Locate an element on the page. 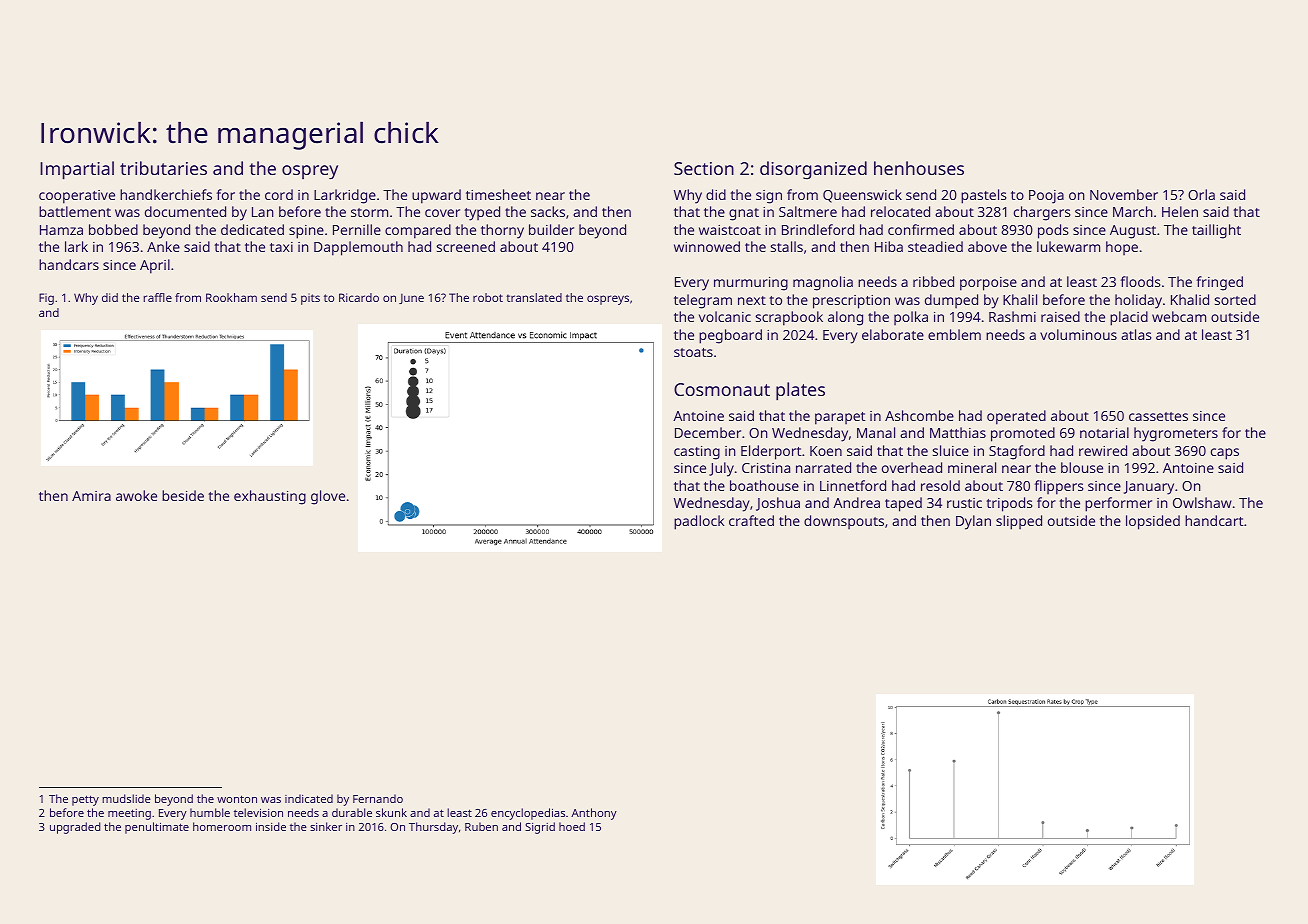 This document has height=924, width=1308. dumped is located at coordinates (951, 301).
